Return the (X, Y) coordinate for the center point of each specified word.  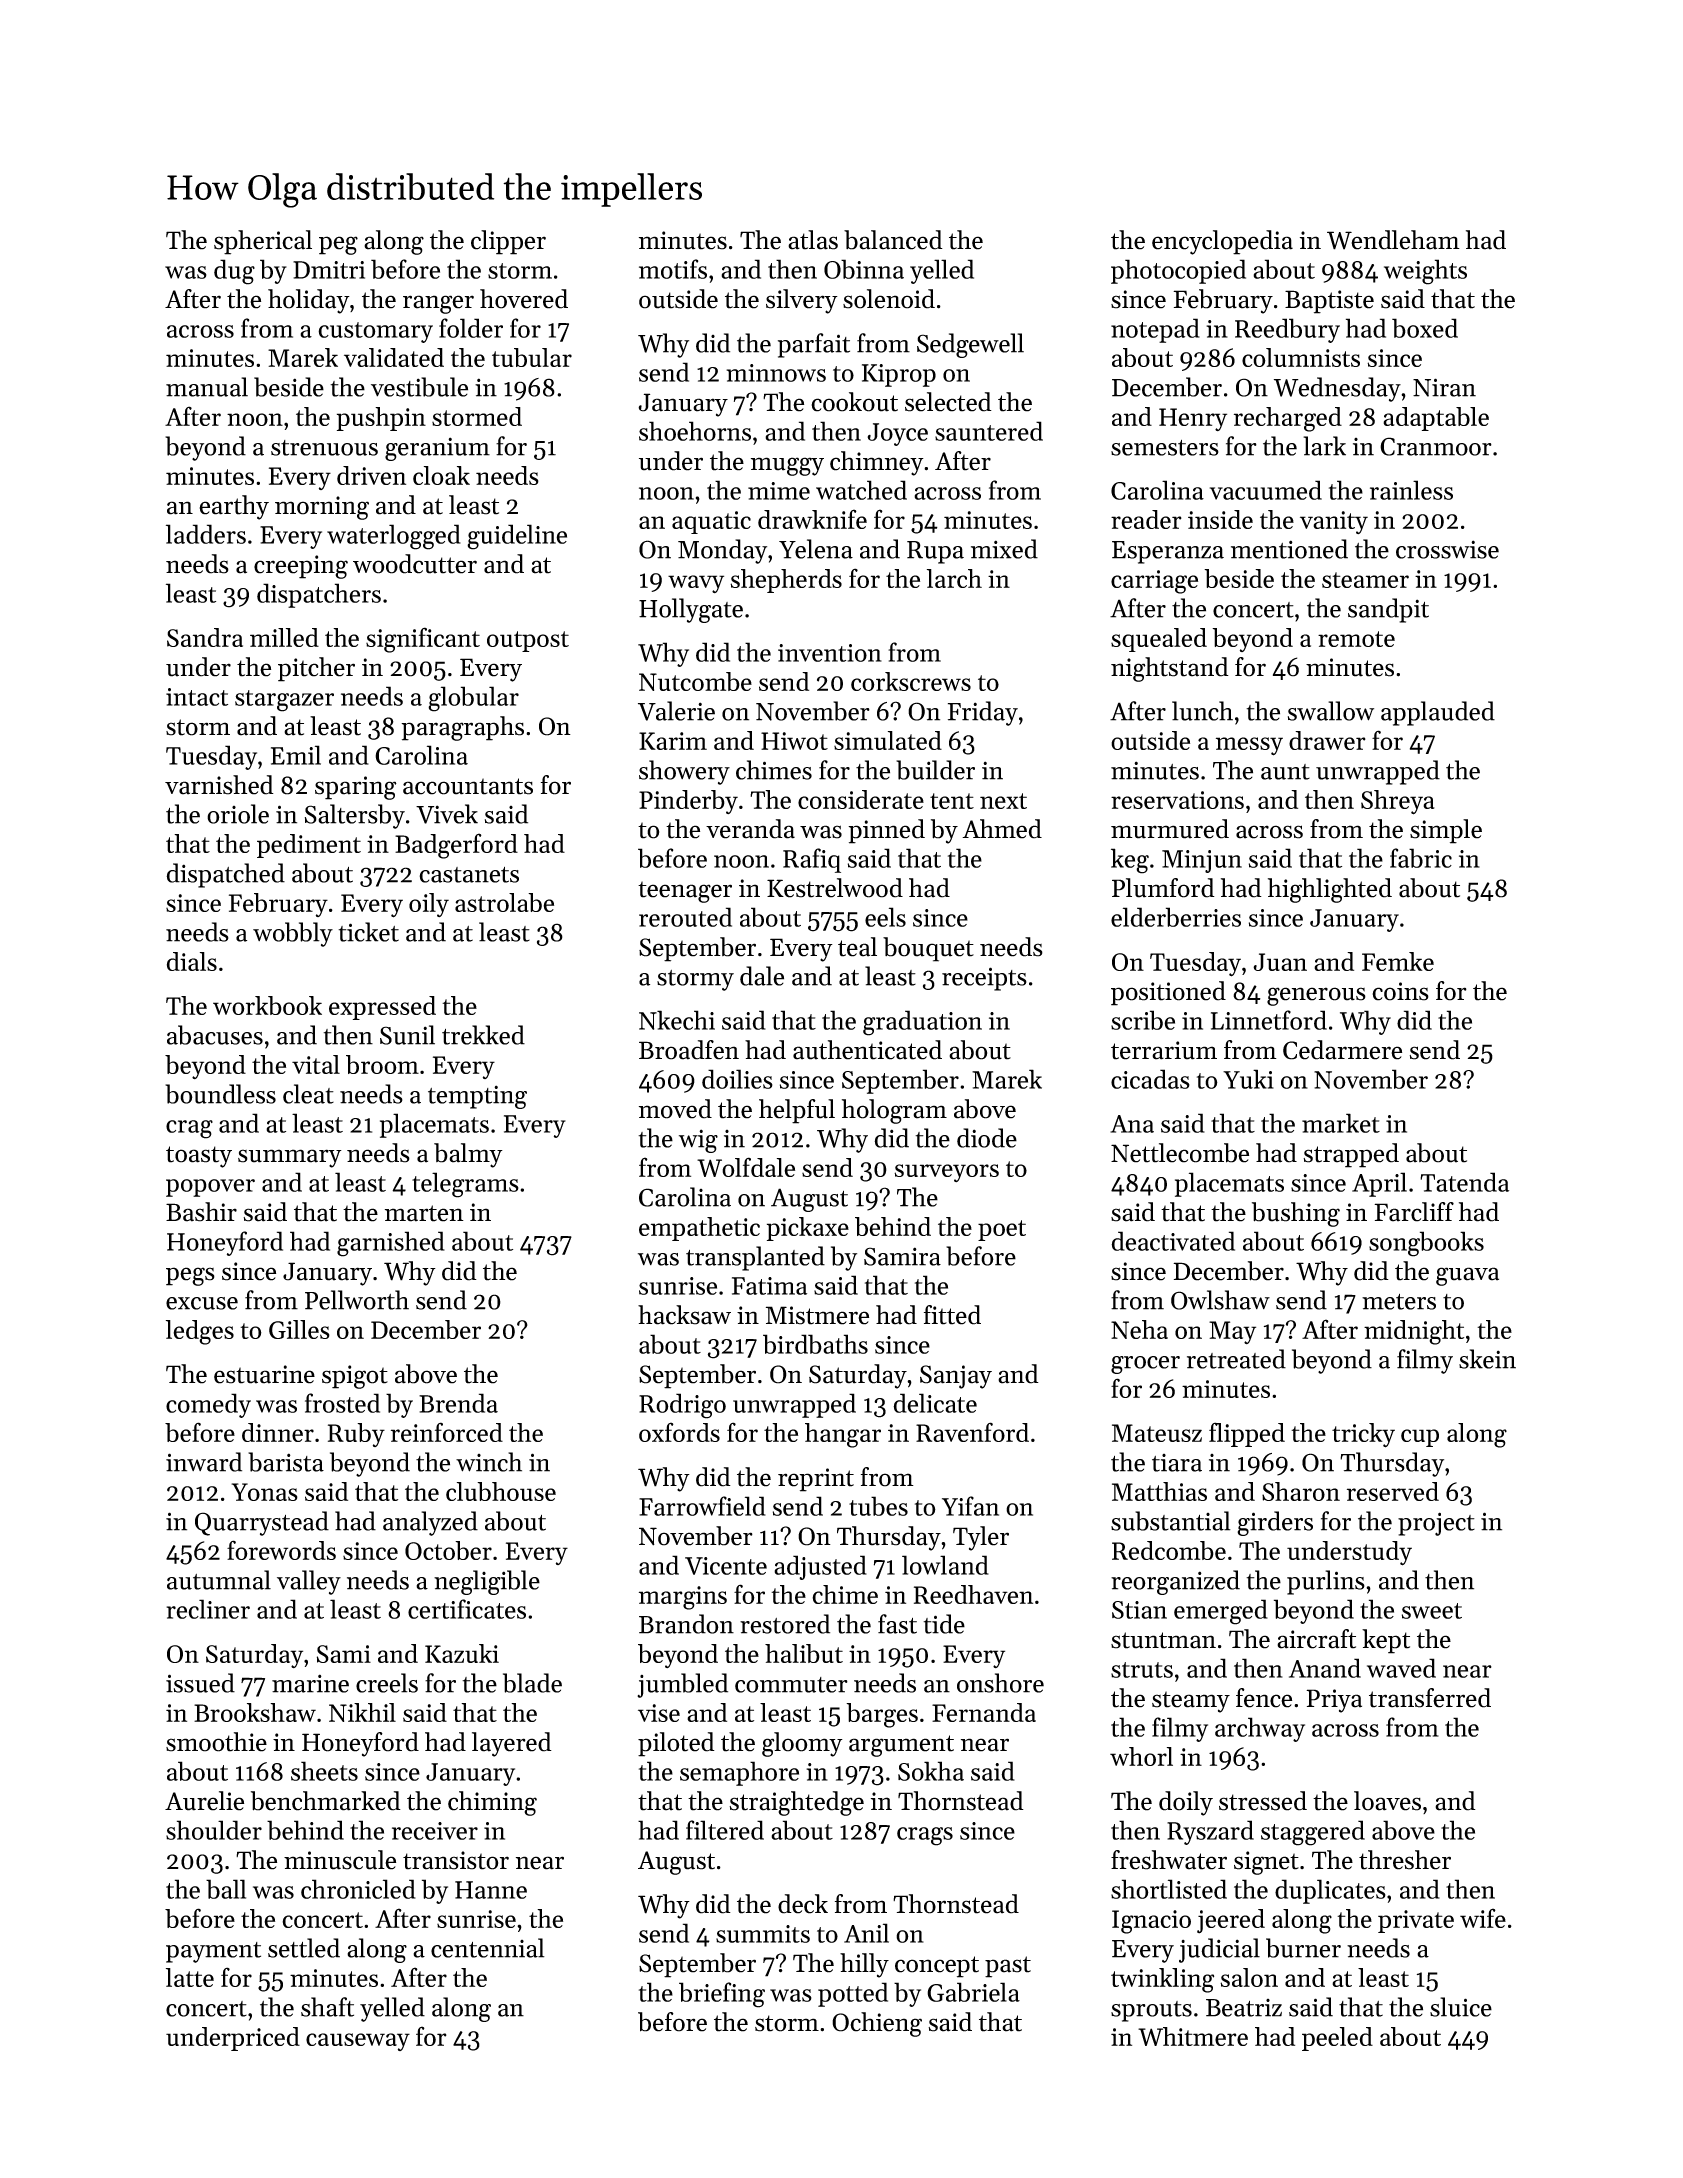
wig (698, 1141)
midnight (1414, 1332)
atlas (813, 240)
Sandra (205, 637)
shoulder (214, 1830)
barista (286, 1462)
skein (1487, 1359)
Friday (983, 713)
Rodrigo (682, 1406)
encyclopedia (1222, 242)
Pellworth (357, 1300)
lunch (1202, 711)
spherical (263, 242)
